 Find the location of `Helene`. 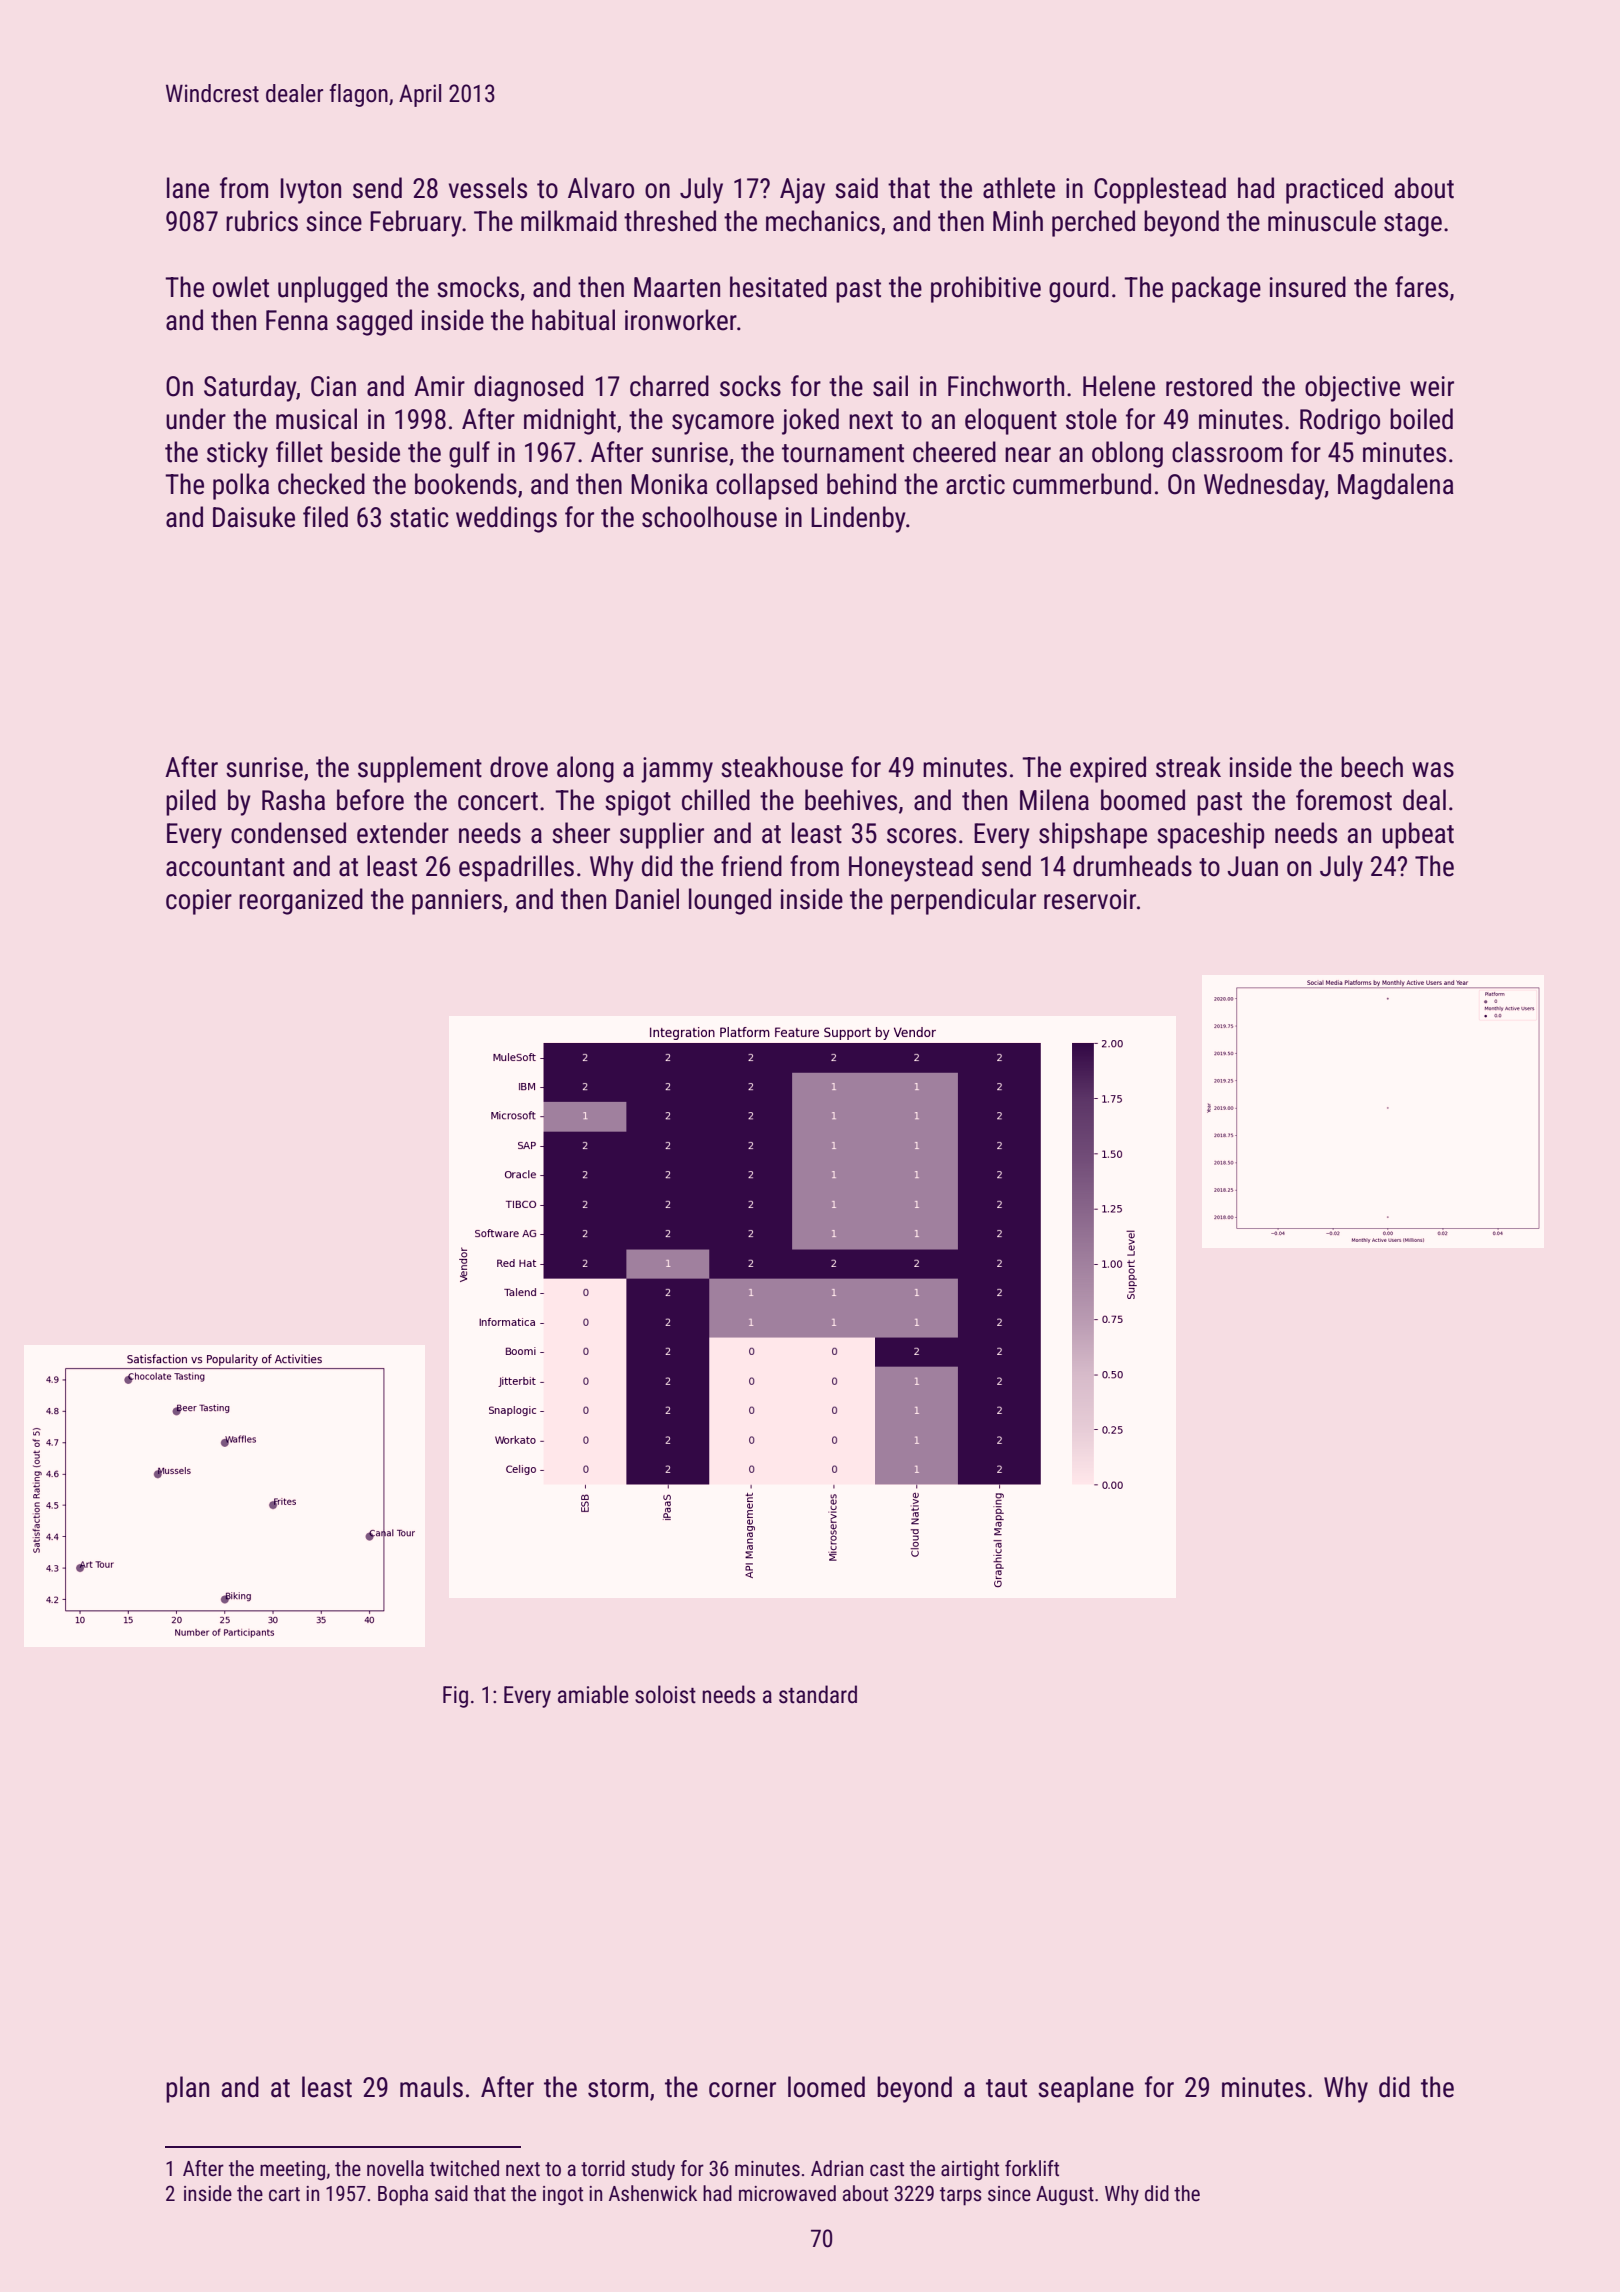

Helene is located at coordinates (1119, 386).
